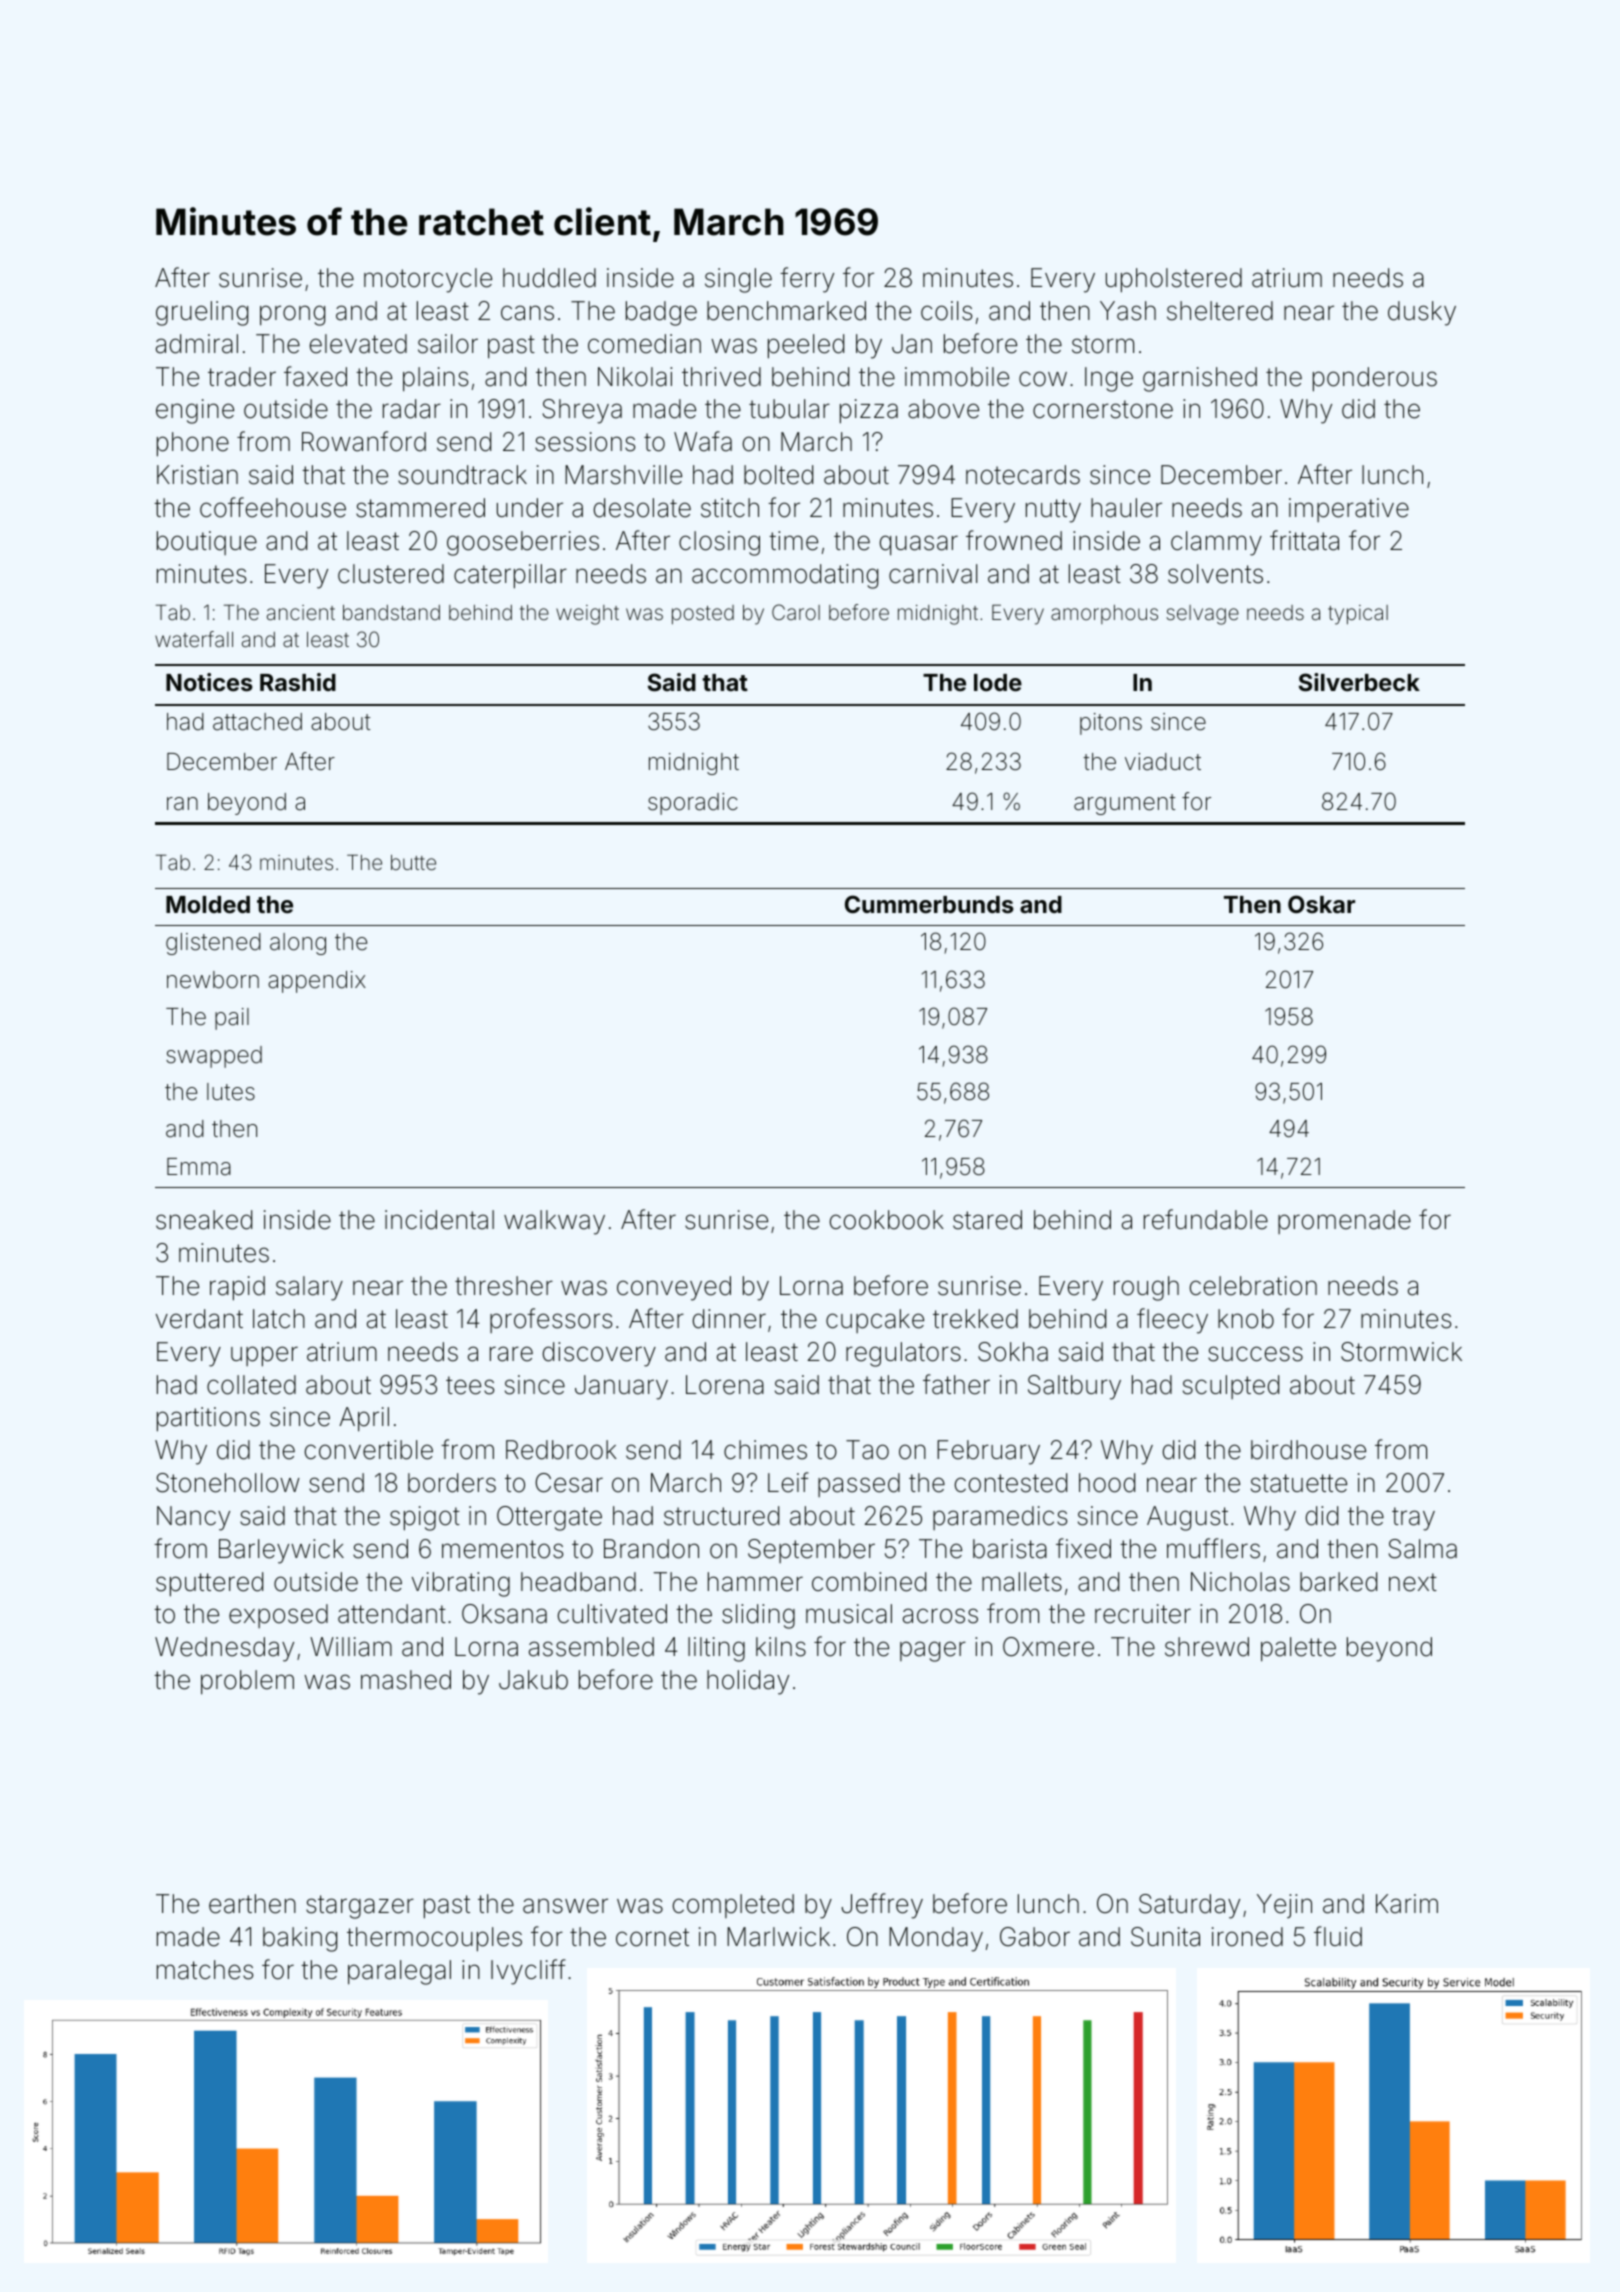  Describe the element at coordinates (257, 722) in the screenshot. I see `attached` at that location.
